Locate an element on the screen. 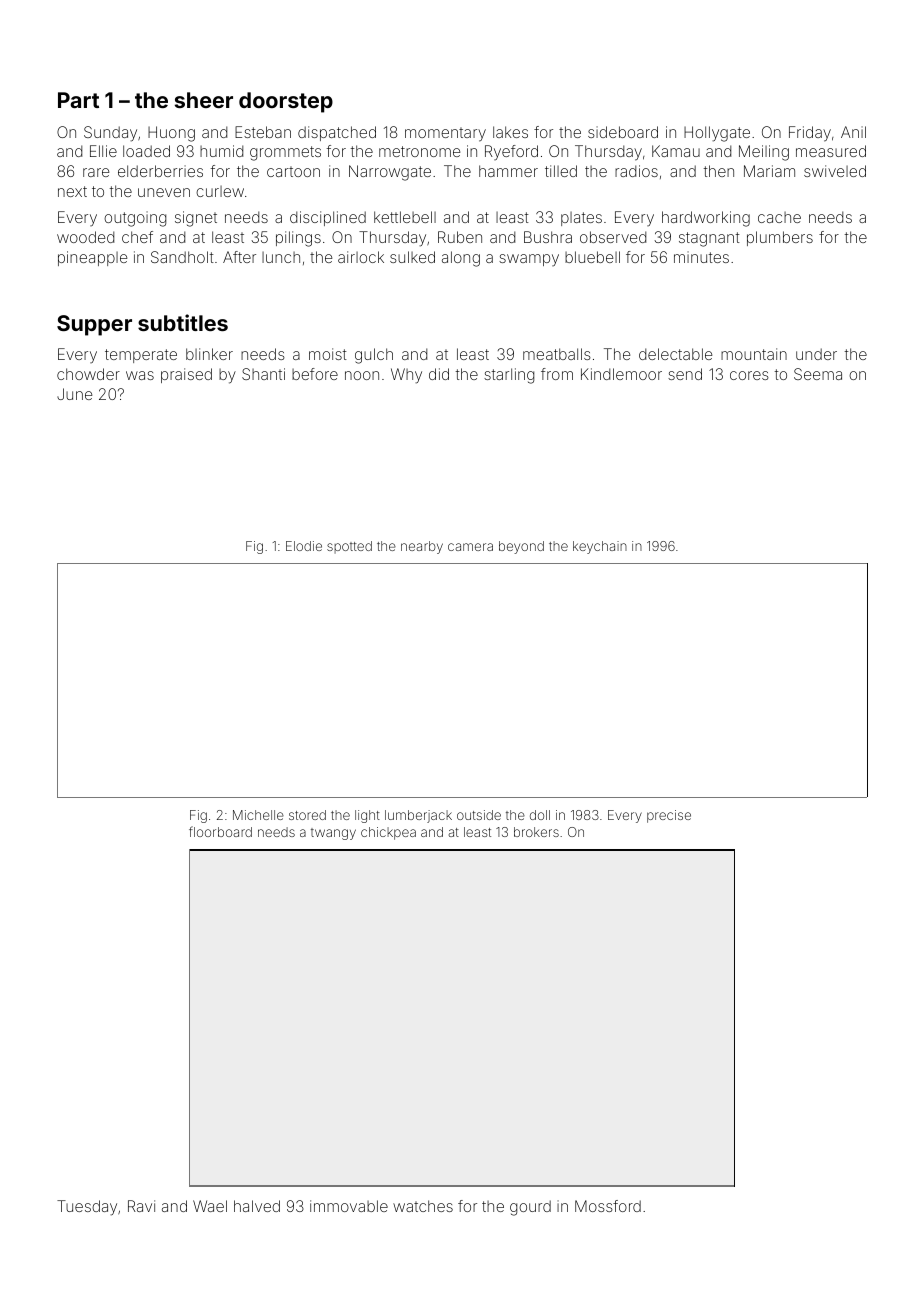 Image resolution: width=924 pixels, height=1308 pixels. Ryeford is located at coordinates (511, 152).
